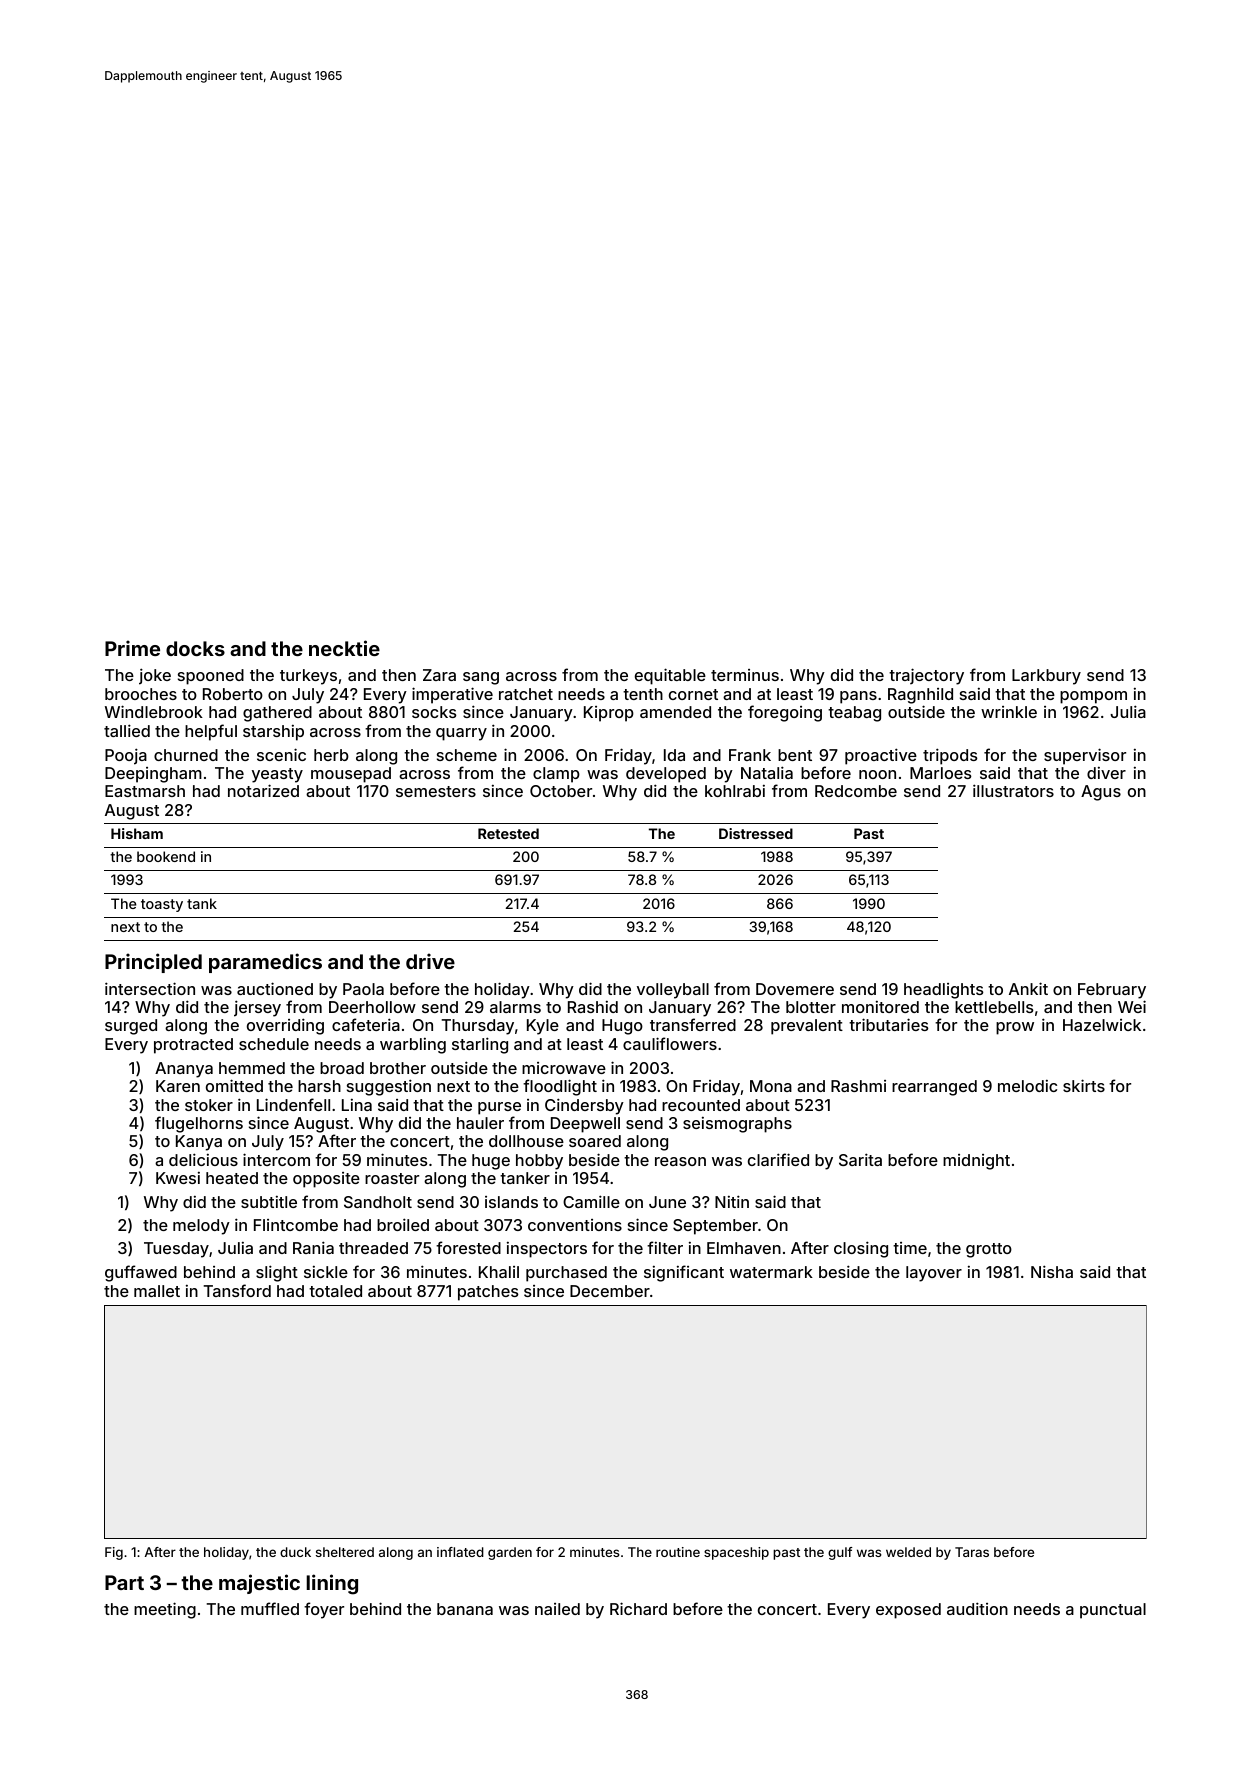  Describe the element at coordinates (1084, 1085) in the image. I see `skirts` at that location.
